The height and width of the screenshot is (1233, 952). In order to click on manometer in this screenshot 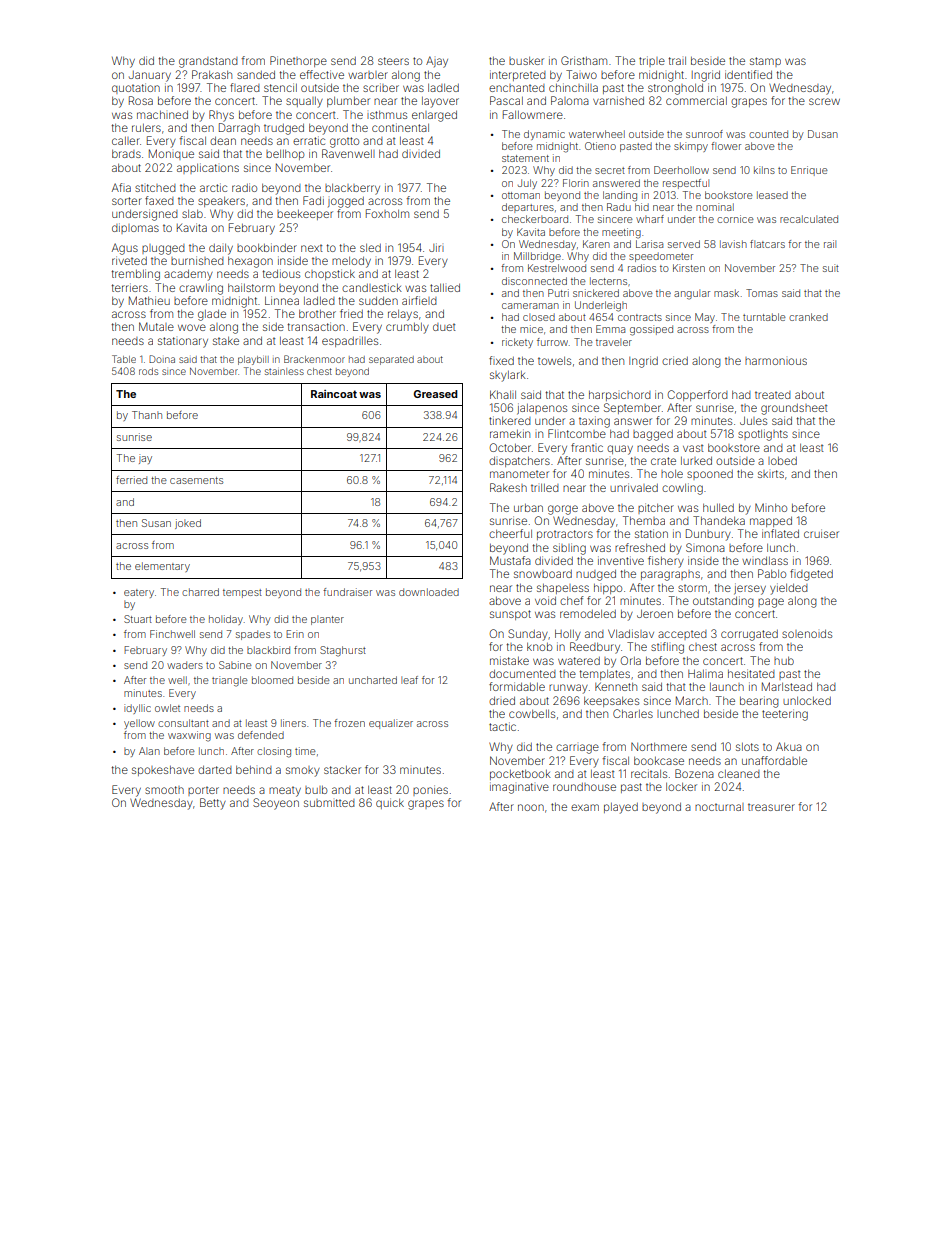, I will do `click(519, 474)`.
